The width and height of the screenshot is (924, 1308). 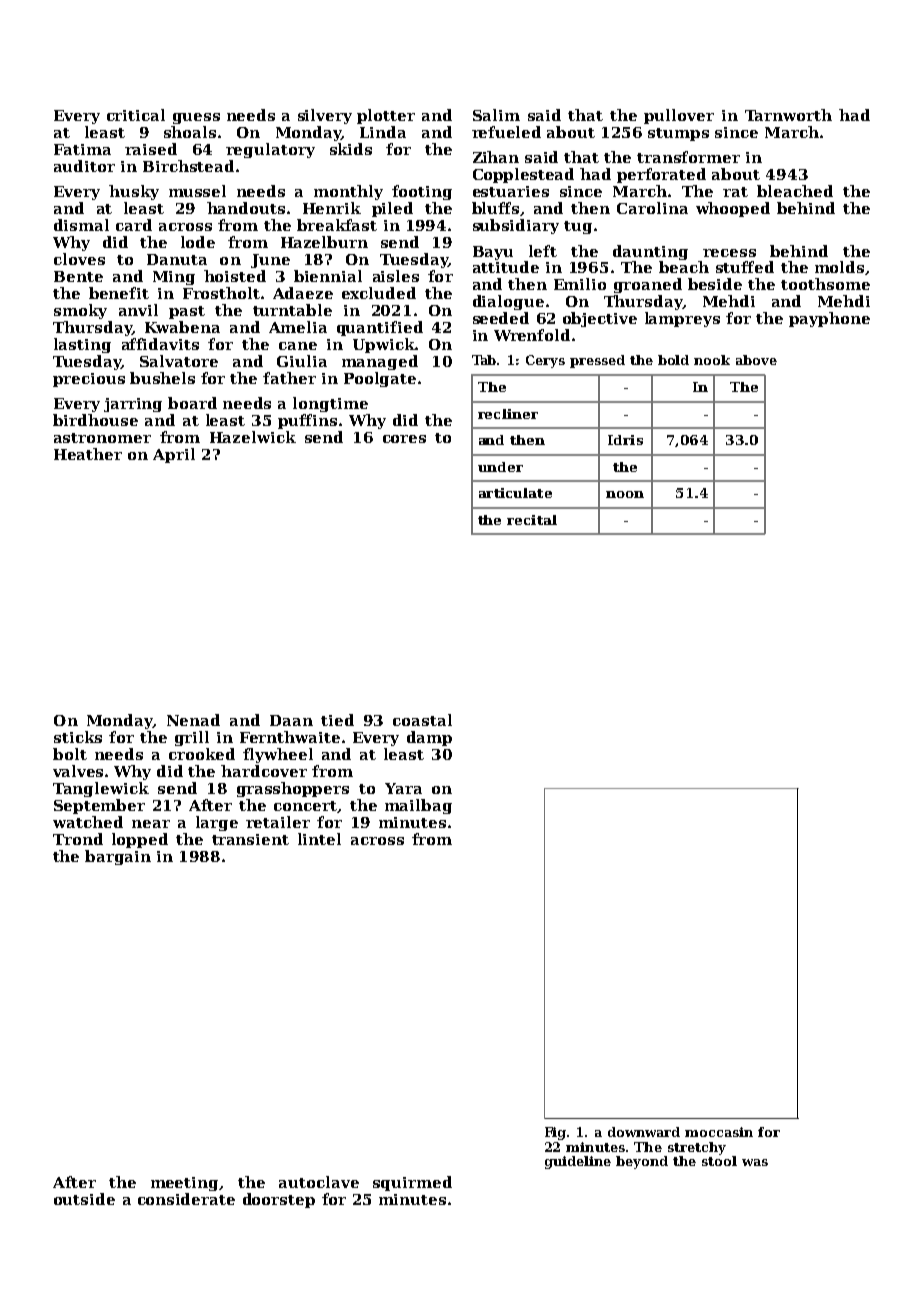 I want to click on under, so click(x=500, y=467).
